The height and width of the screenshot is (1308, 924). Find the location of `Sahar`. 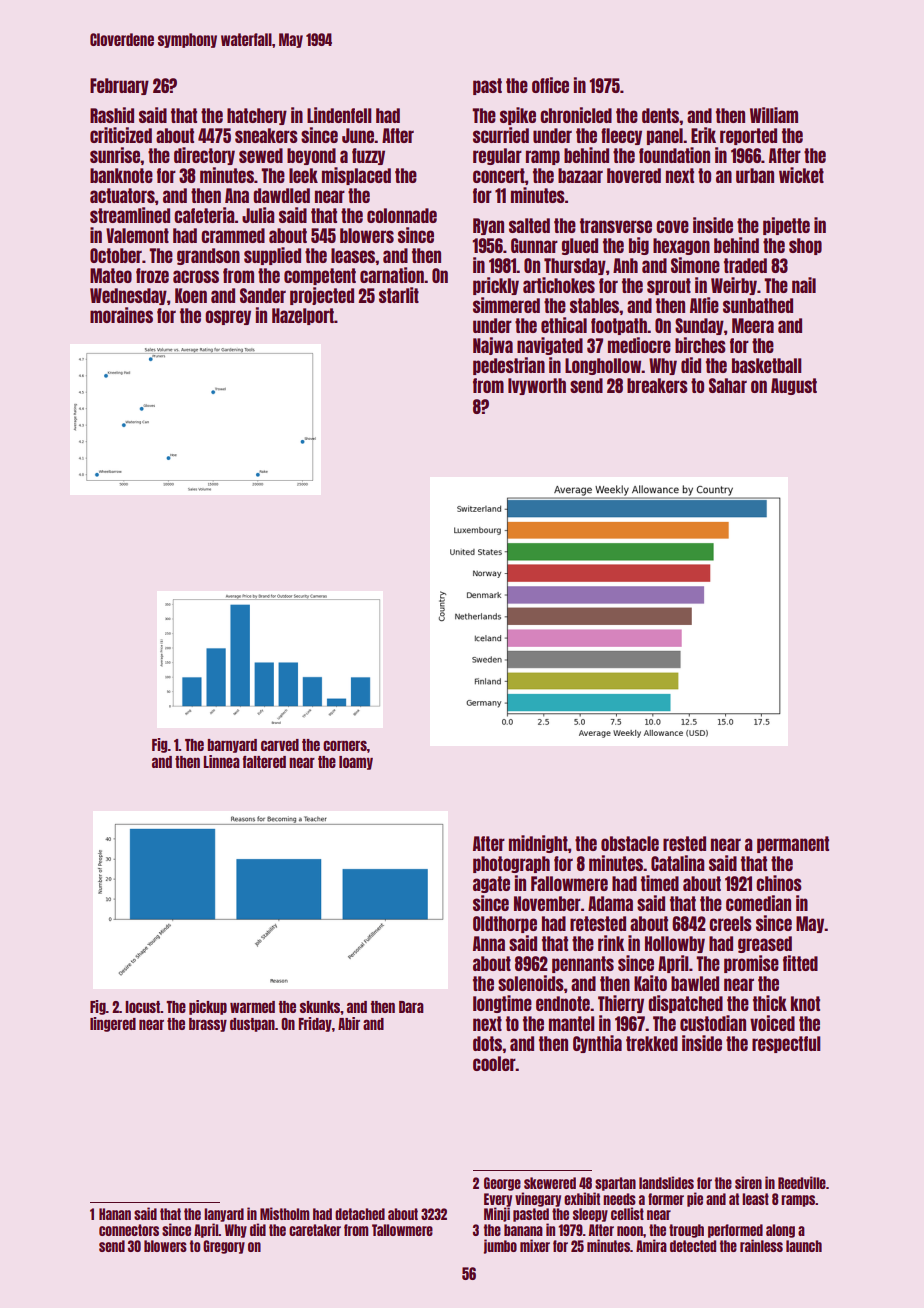

Sahar is located at coordinates (728, 385).
